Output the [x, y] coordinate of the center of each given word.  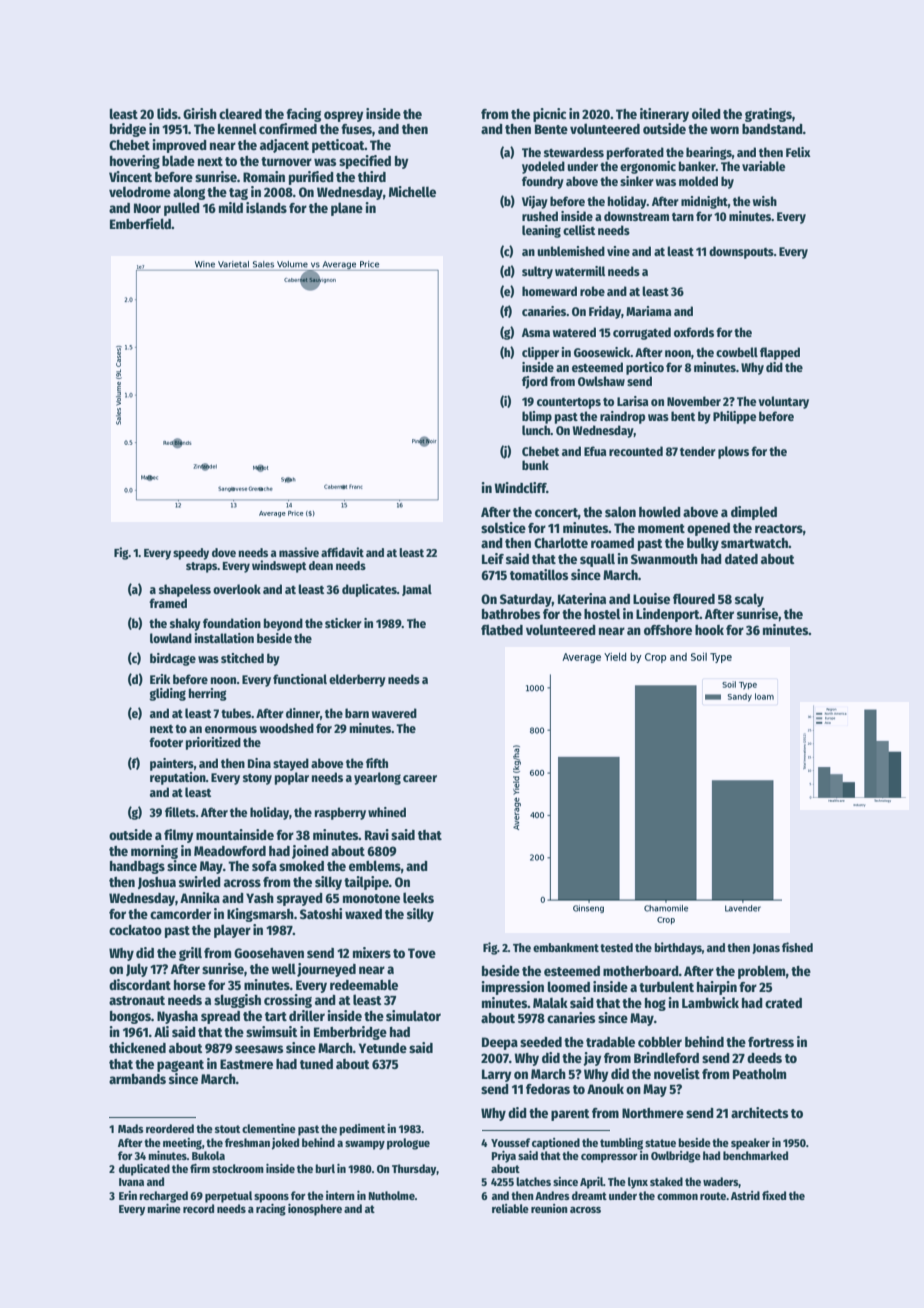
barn [357, 713]
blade [178, 160]
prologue [408, 1144]
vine [618, 251]
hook [709, 630]
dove [224, 552]
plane [347, 209]
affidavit [342, 552]
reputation [178, 778]
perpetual [228, 1197]
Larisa [632, 401]
